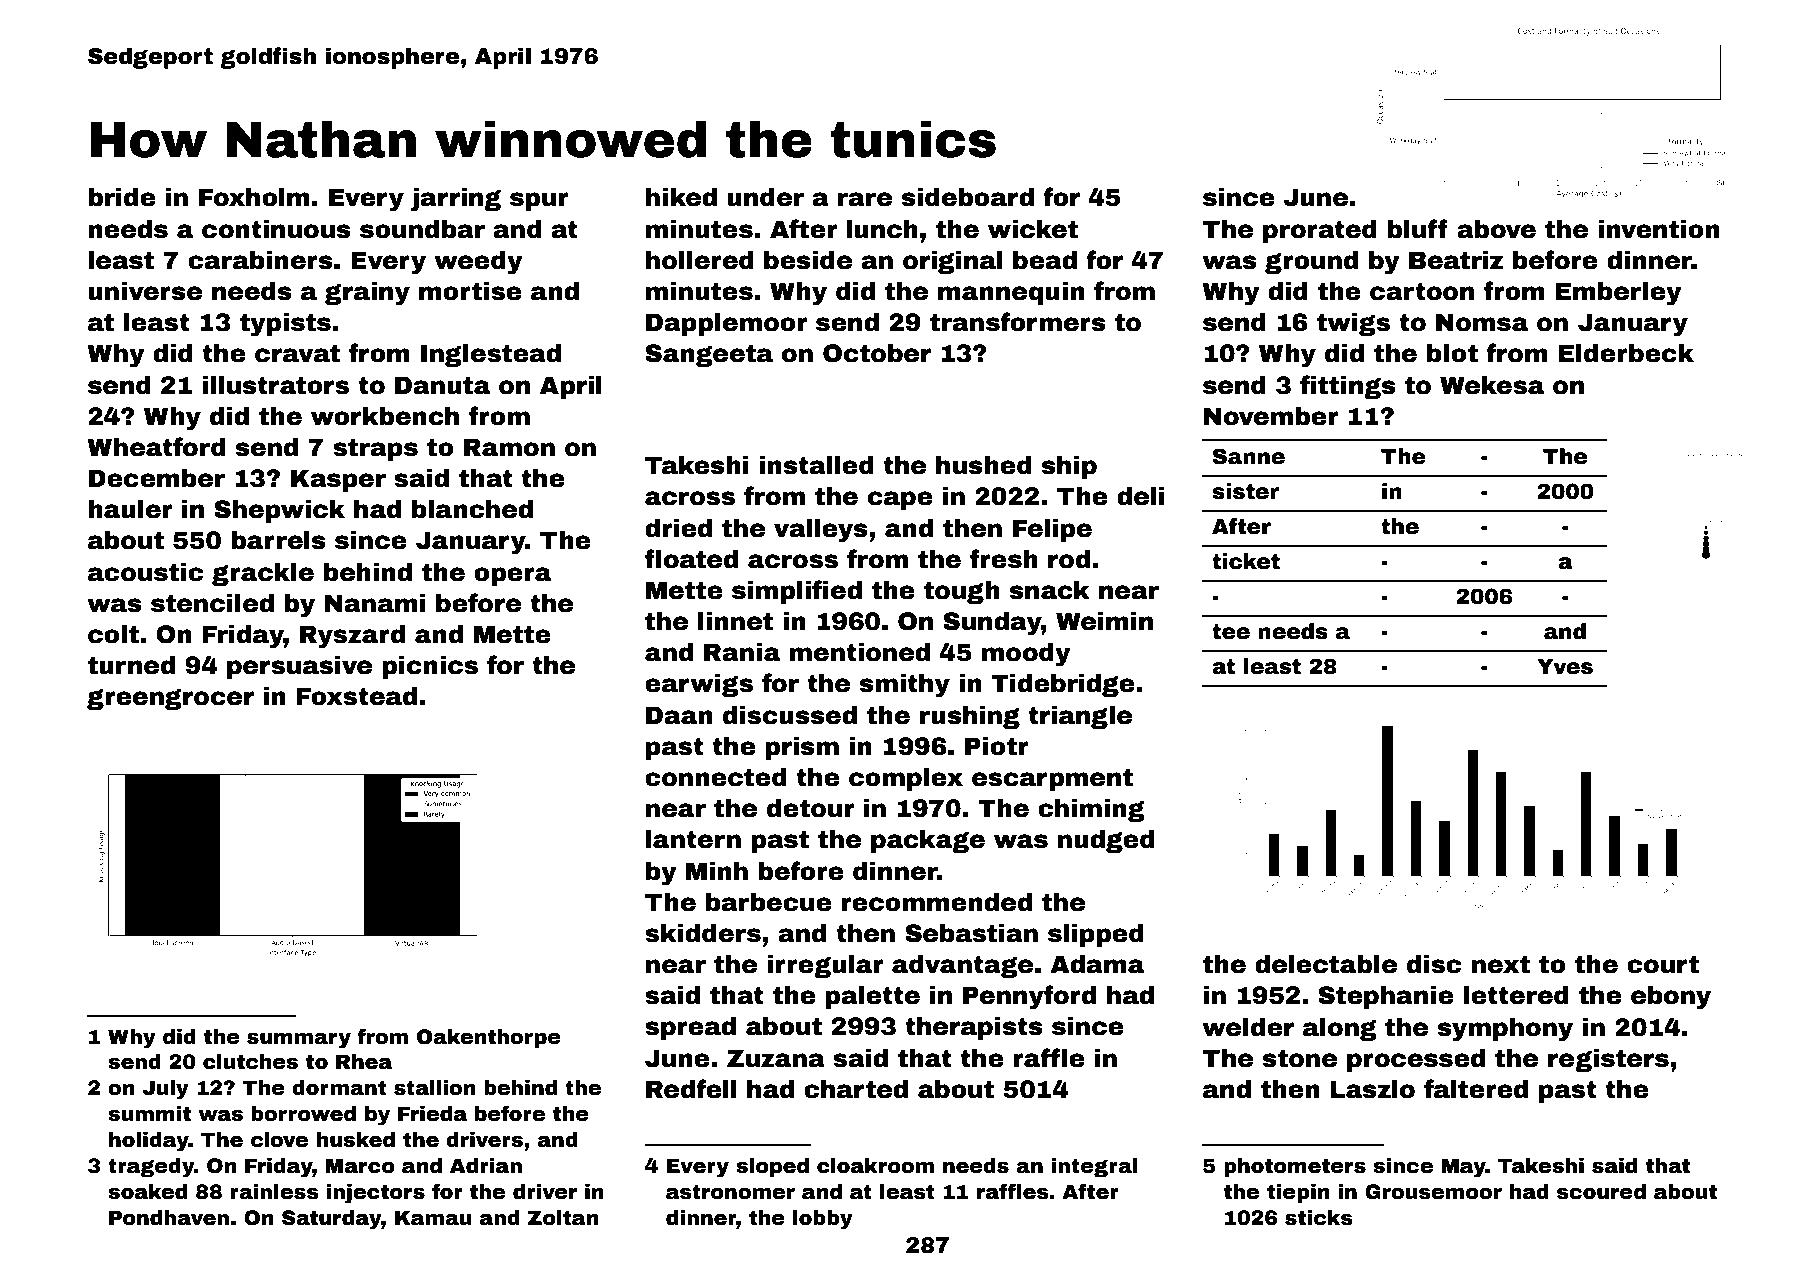  I want to click on universe, so click(145, 291).
